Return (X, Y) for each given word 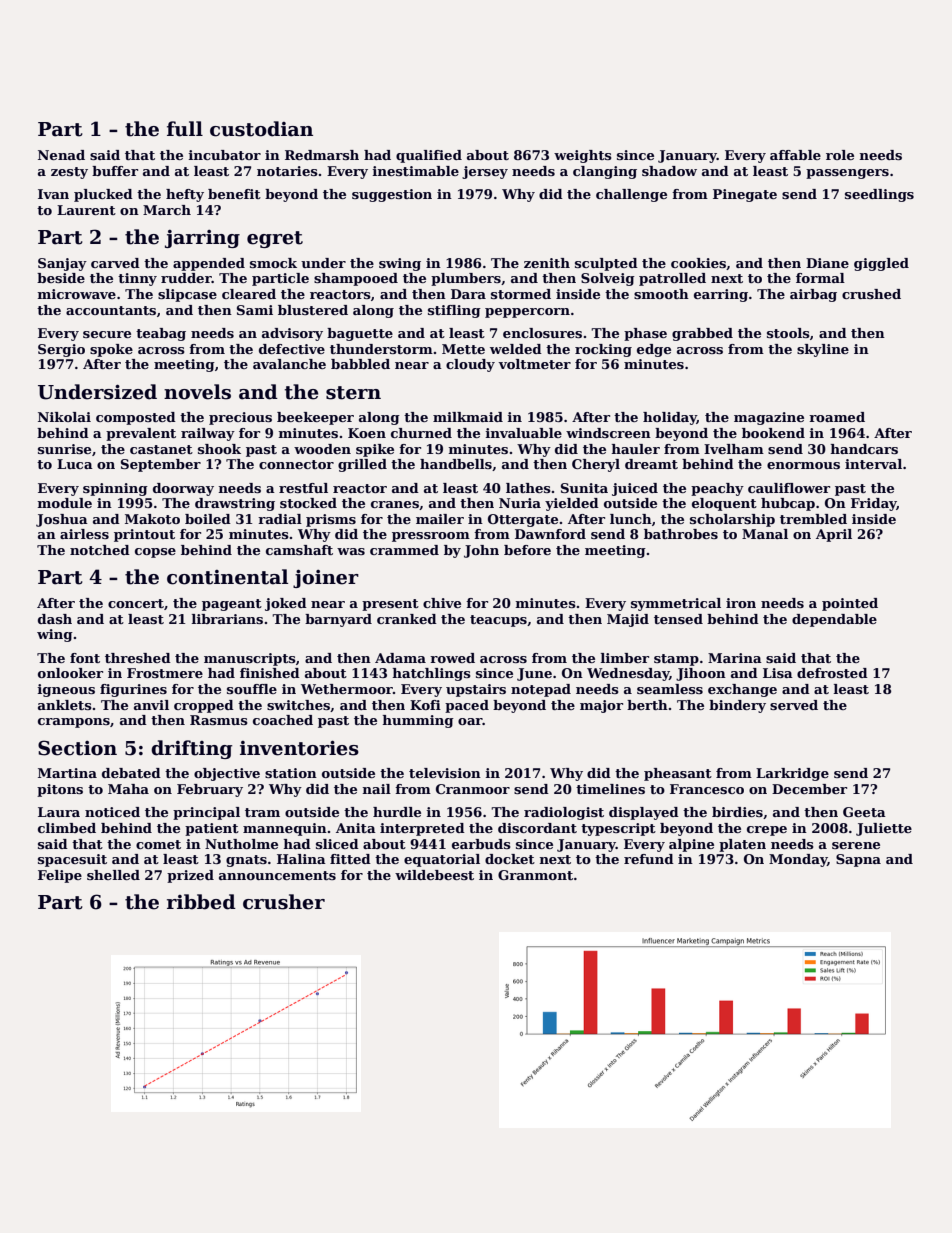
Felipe (60, 876)
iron (741, 603)
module (64, 503)
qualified (429, 156)
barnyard (338, 620)
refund (649, 859)
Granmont (535, 875)
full (185, 129)
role (840, 155)
